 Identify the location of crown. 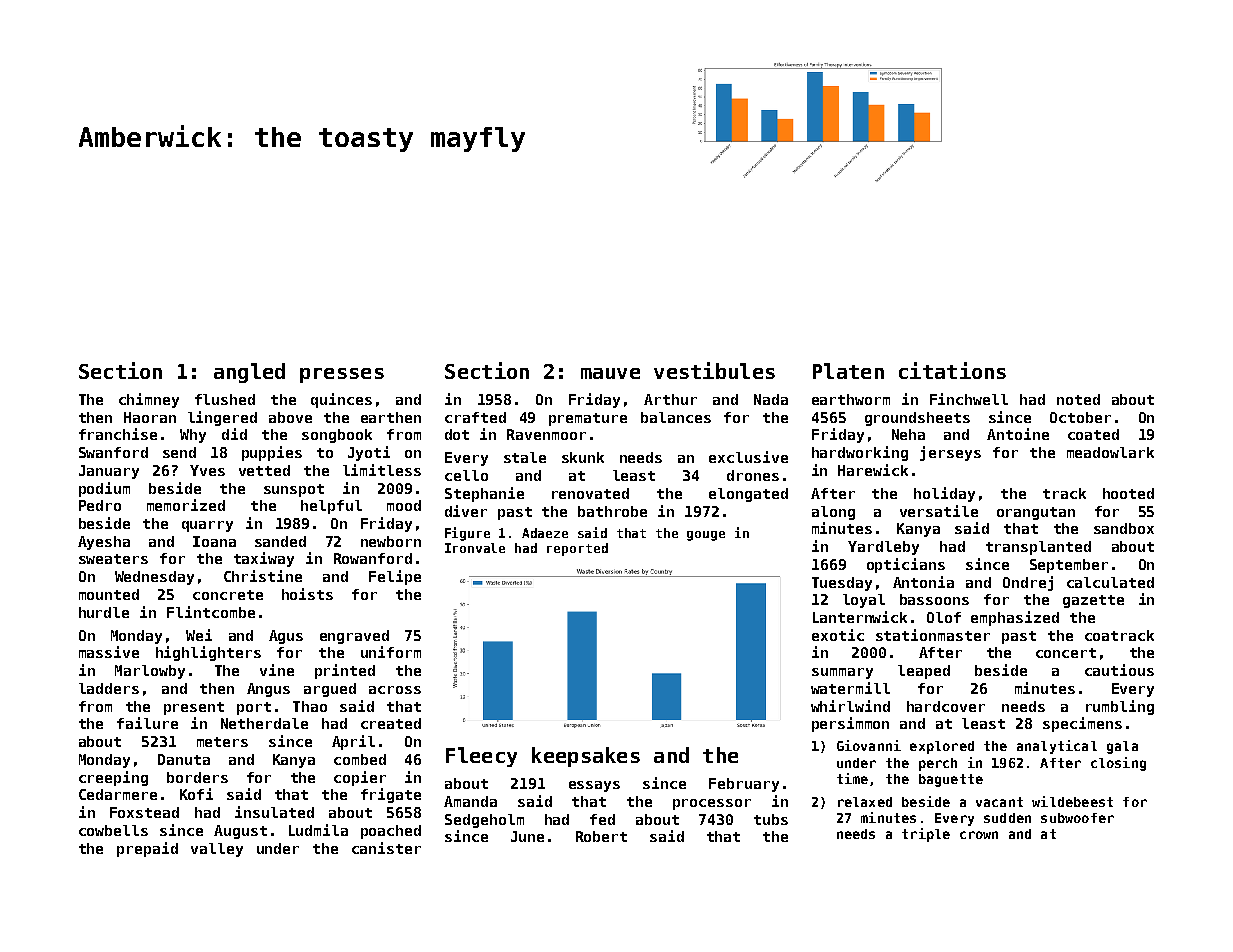
(979, 835).
